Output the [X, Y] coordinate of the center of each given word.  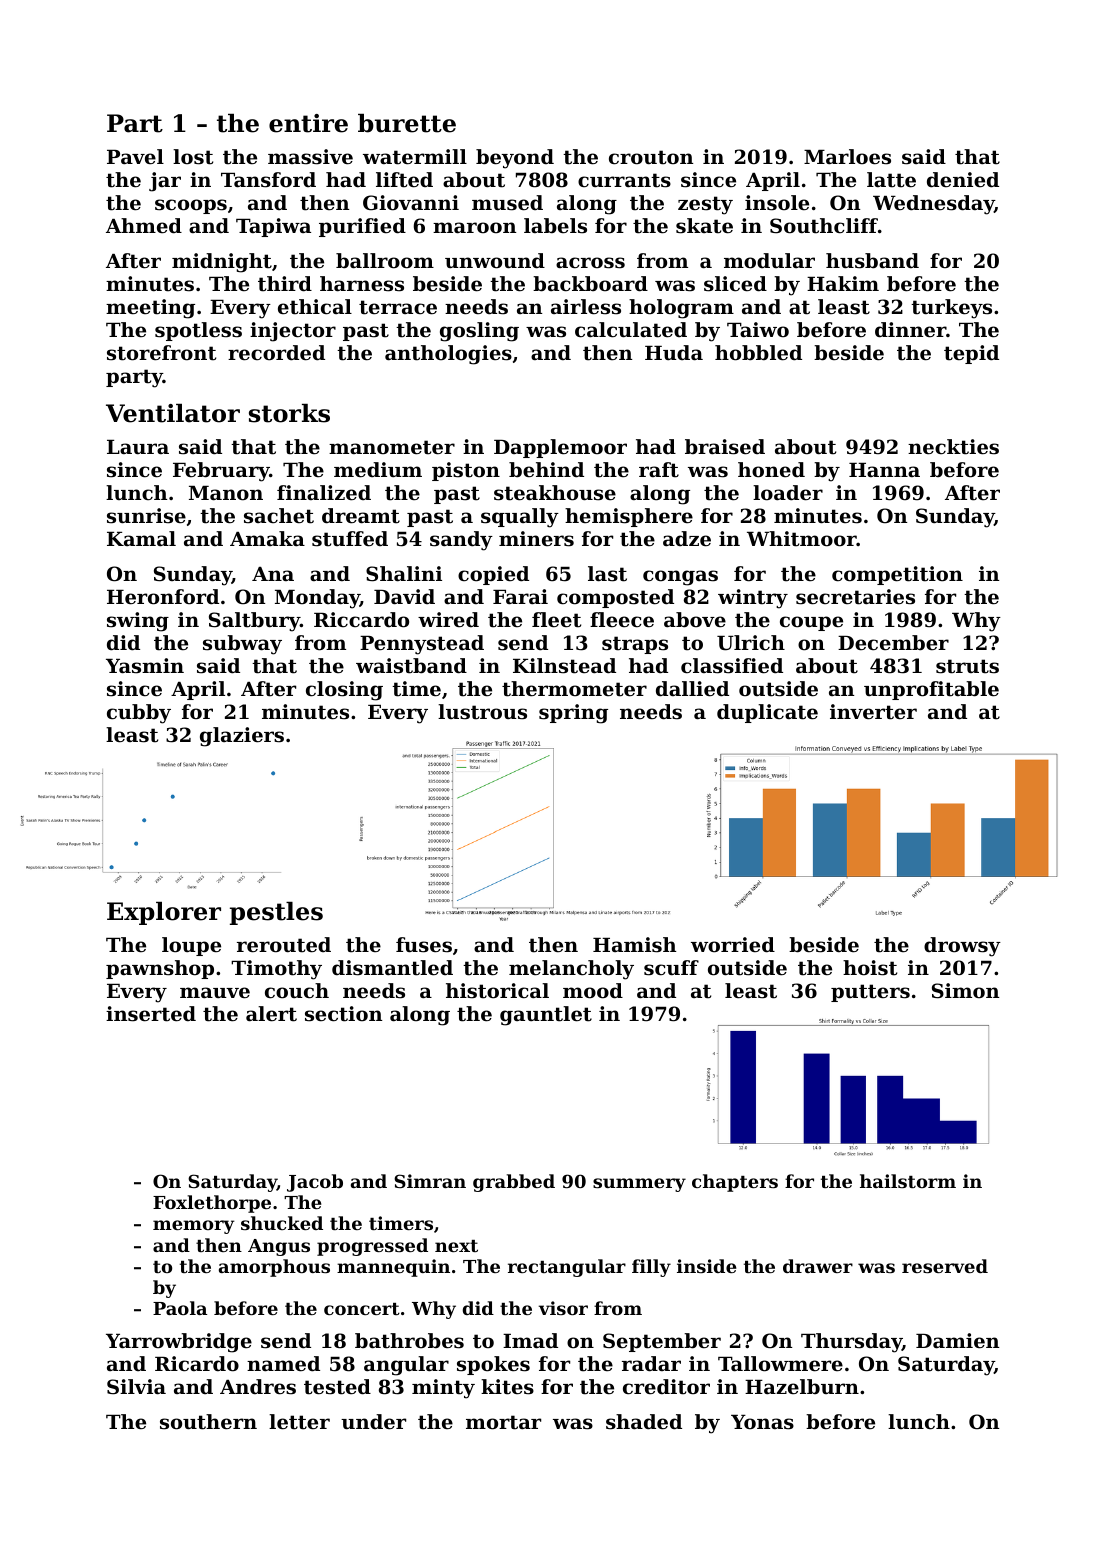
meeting [150, 309]
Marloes [847, 157]
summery [639, 1185]
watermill [415, 157]
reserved [945, 1266]
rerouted [284, 945]
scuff [671, 968]
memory [194, 1227]
